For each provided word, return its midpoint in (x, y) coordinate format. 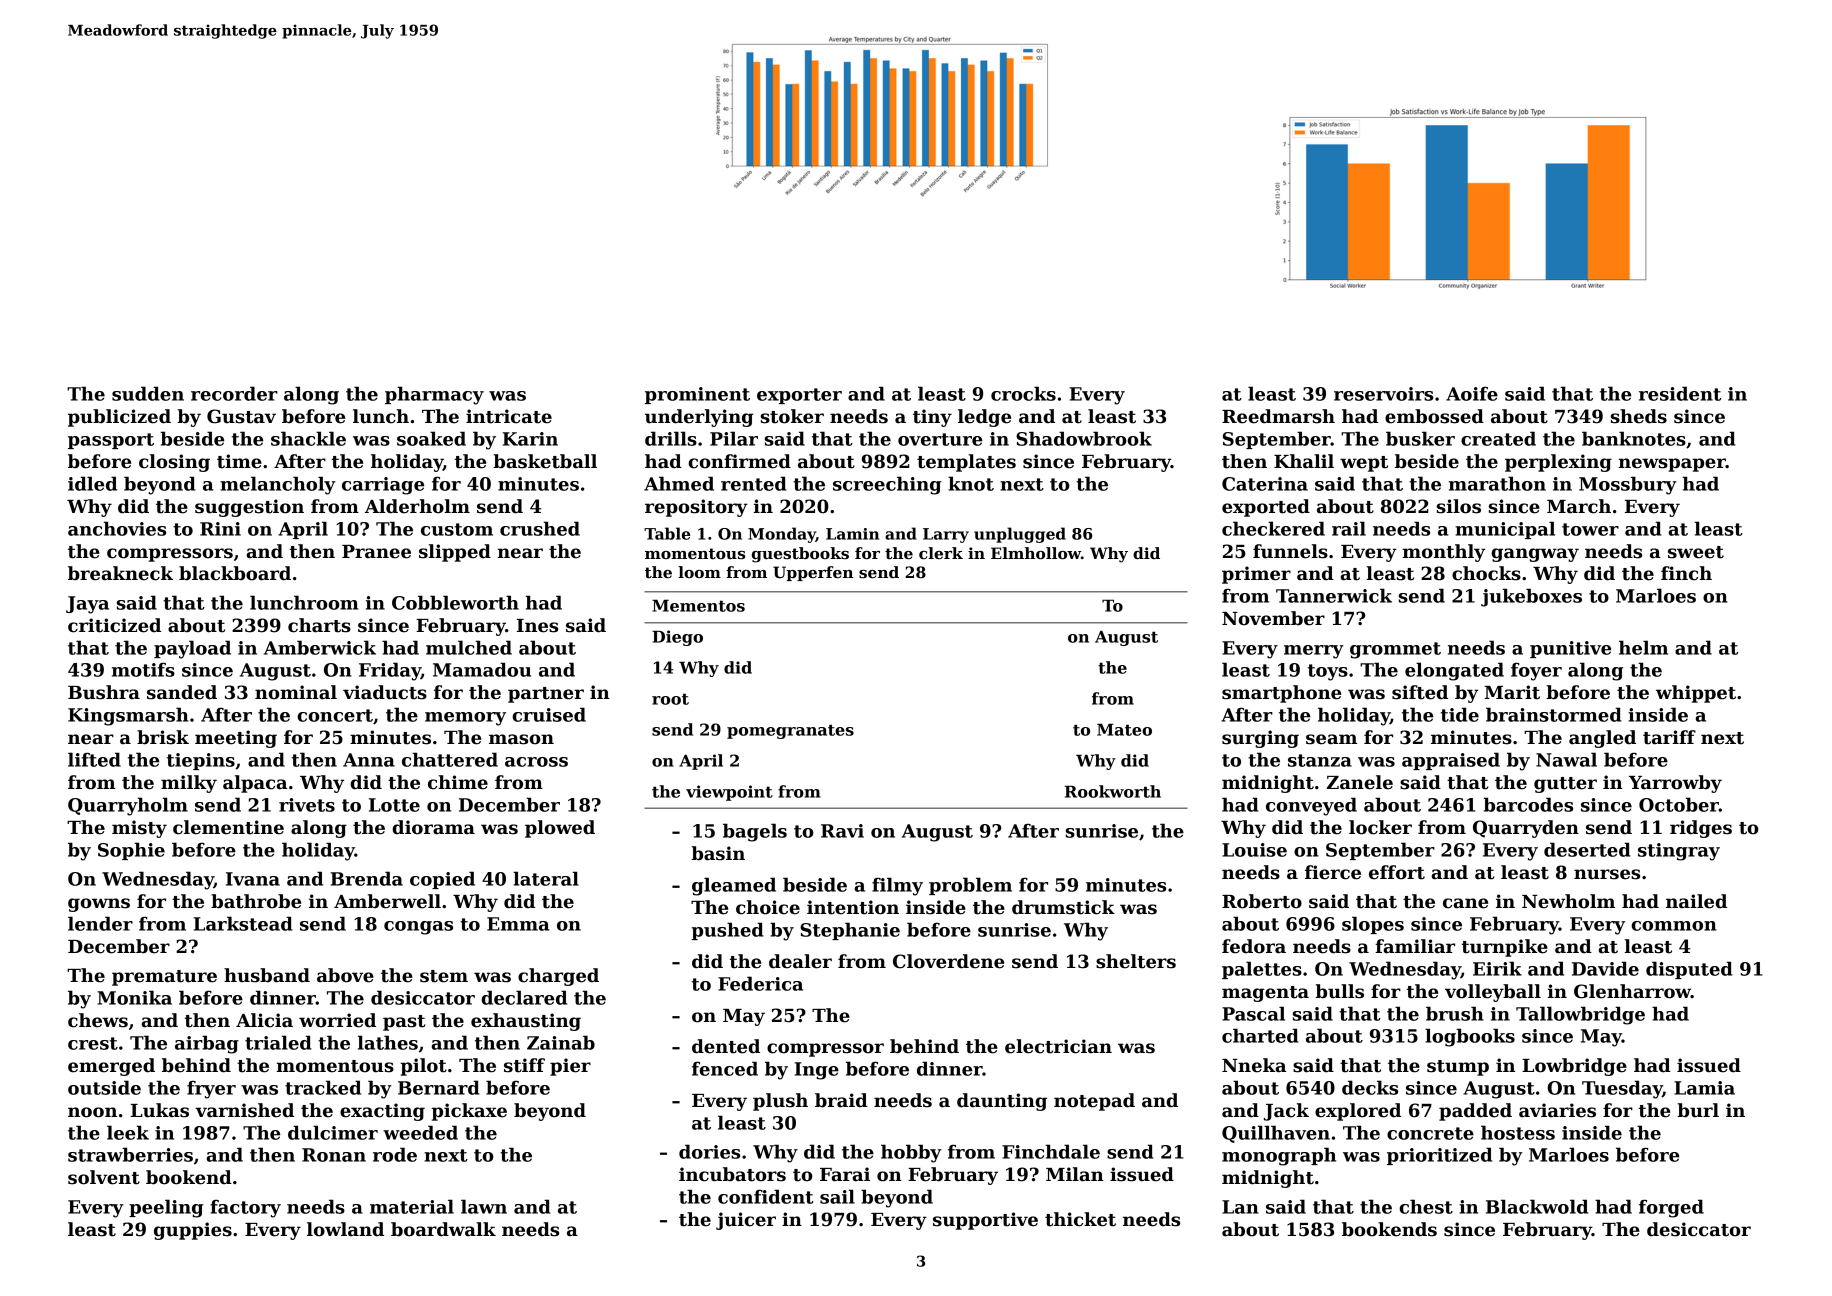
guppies (193, 1231)
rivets (307, 805)
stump (1458, 1068)
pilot (424, 1067)
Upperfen (813, 573)
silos (1459, 506)
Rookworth (1113, 791)
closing (174, 463)
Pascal (1253, 1013)
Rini (220, 529)
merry (1314, 652)
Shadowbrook (1084, 438)
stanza (1320, 760)
